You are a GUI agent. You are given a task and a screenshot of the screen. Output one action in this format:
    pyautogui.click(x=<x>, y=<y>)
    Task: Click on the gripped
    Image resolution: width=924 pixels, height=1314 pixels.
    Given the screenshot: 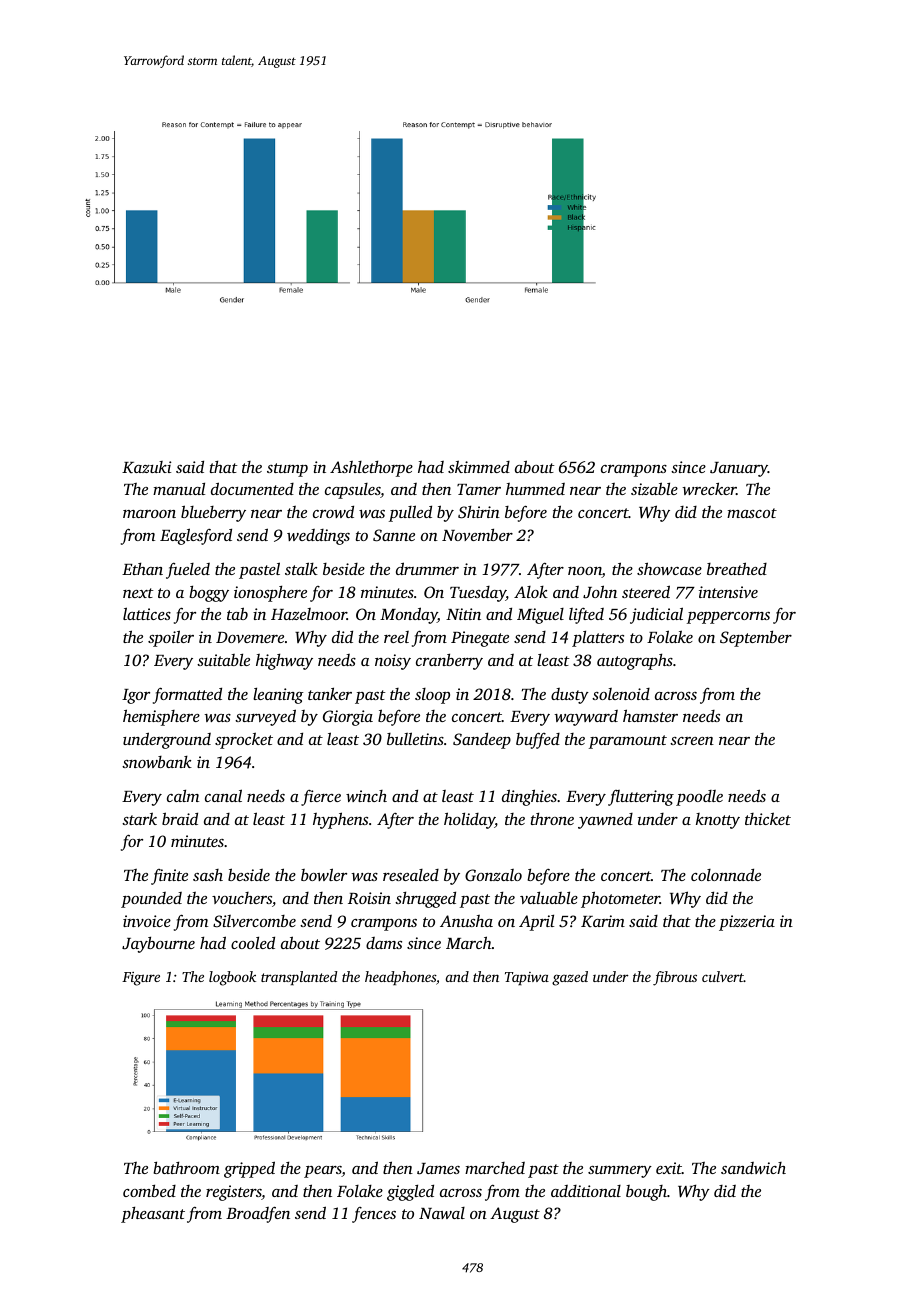 What is the action you would take?
    pyautogui.click(x=249, y=1169)
